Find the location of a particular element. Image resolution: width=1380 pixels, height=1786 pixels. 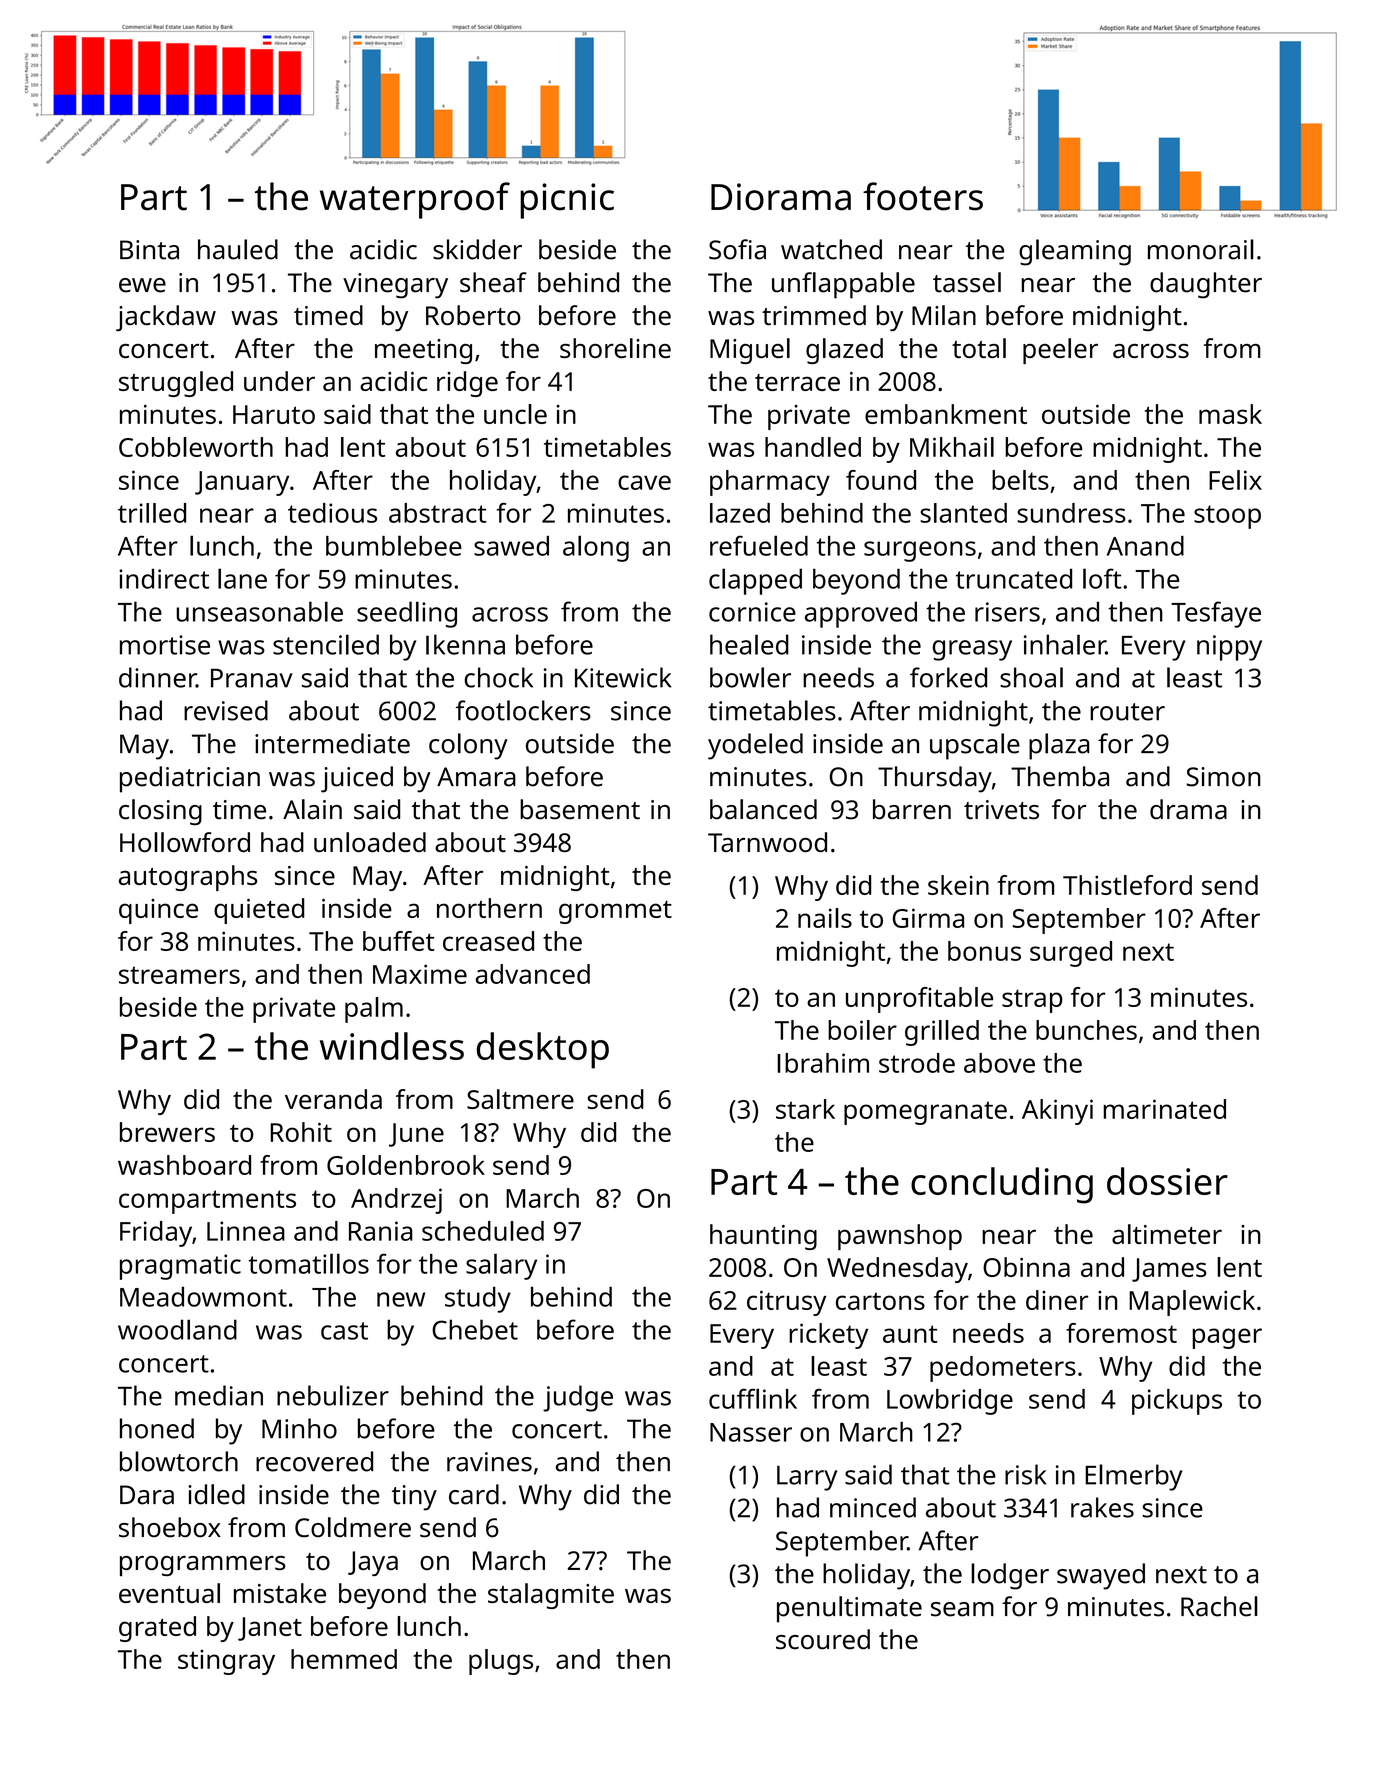

concluding is located at coordinates (1002, 1185).
